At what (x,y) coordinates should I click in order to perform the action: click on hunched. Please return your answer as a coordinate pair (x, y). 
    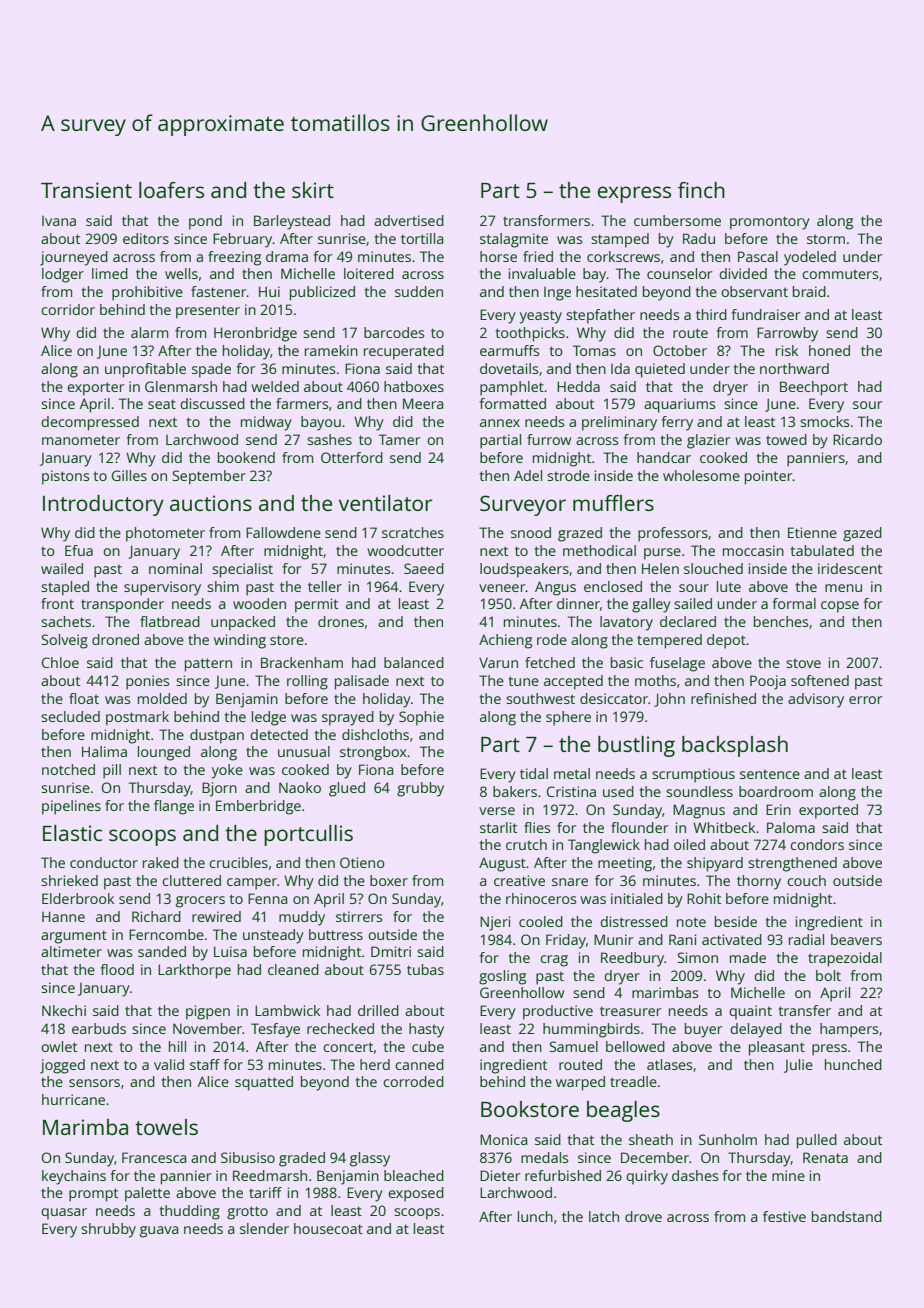
    Looking at the image, I should click on (853, 1064).
